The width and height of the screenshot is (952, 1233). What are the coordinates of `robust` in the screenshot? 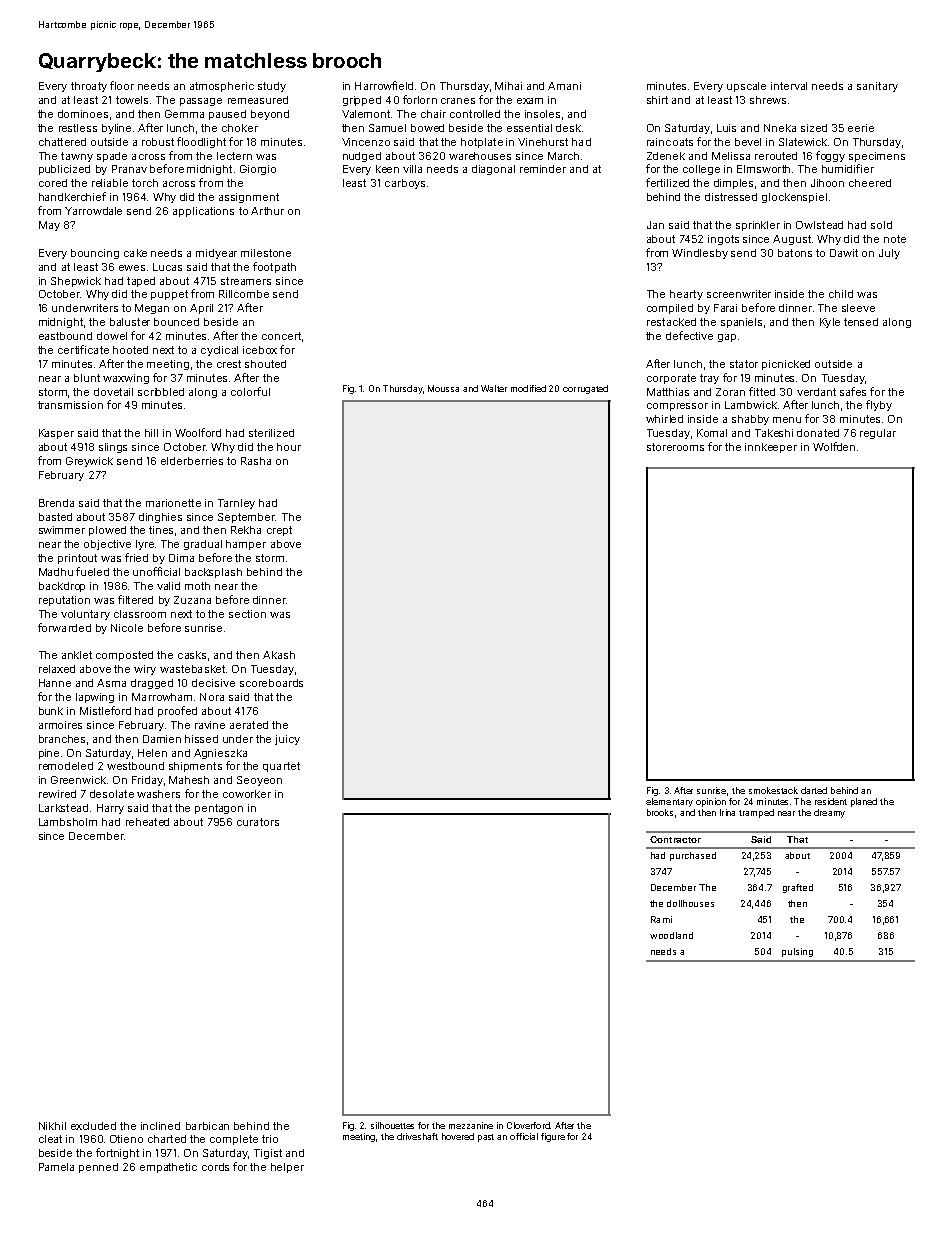 It's located at (158, 142).
